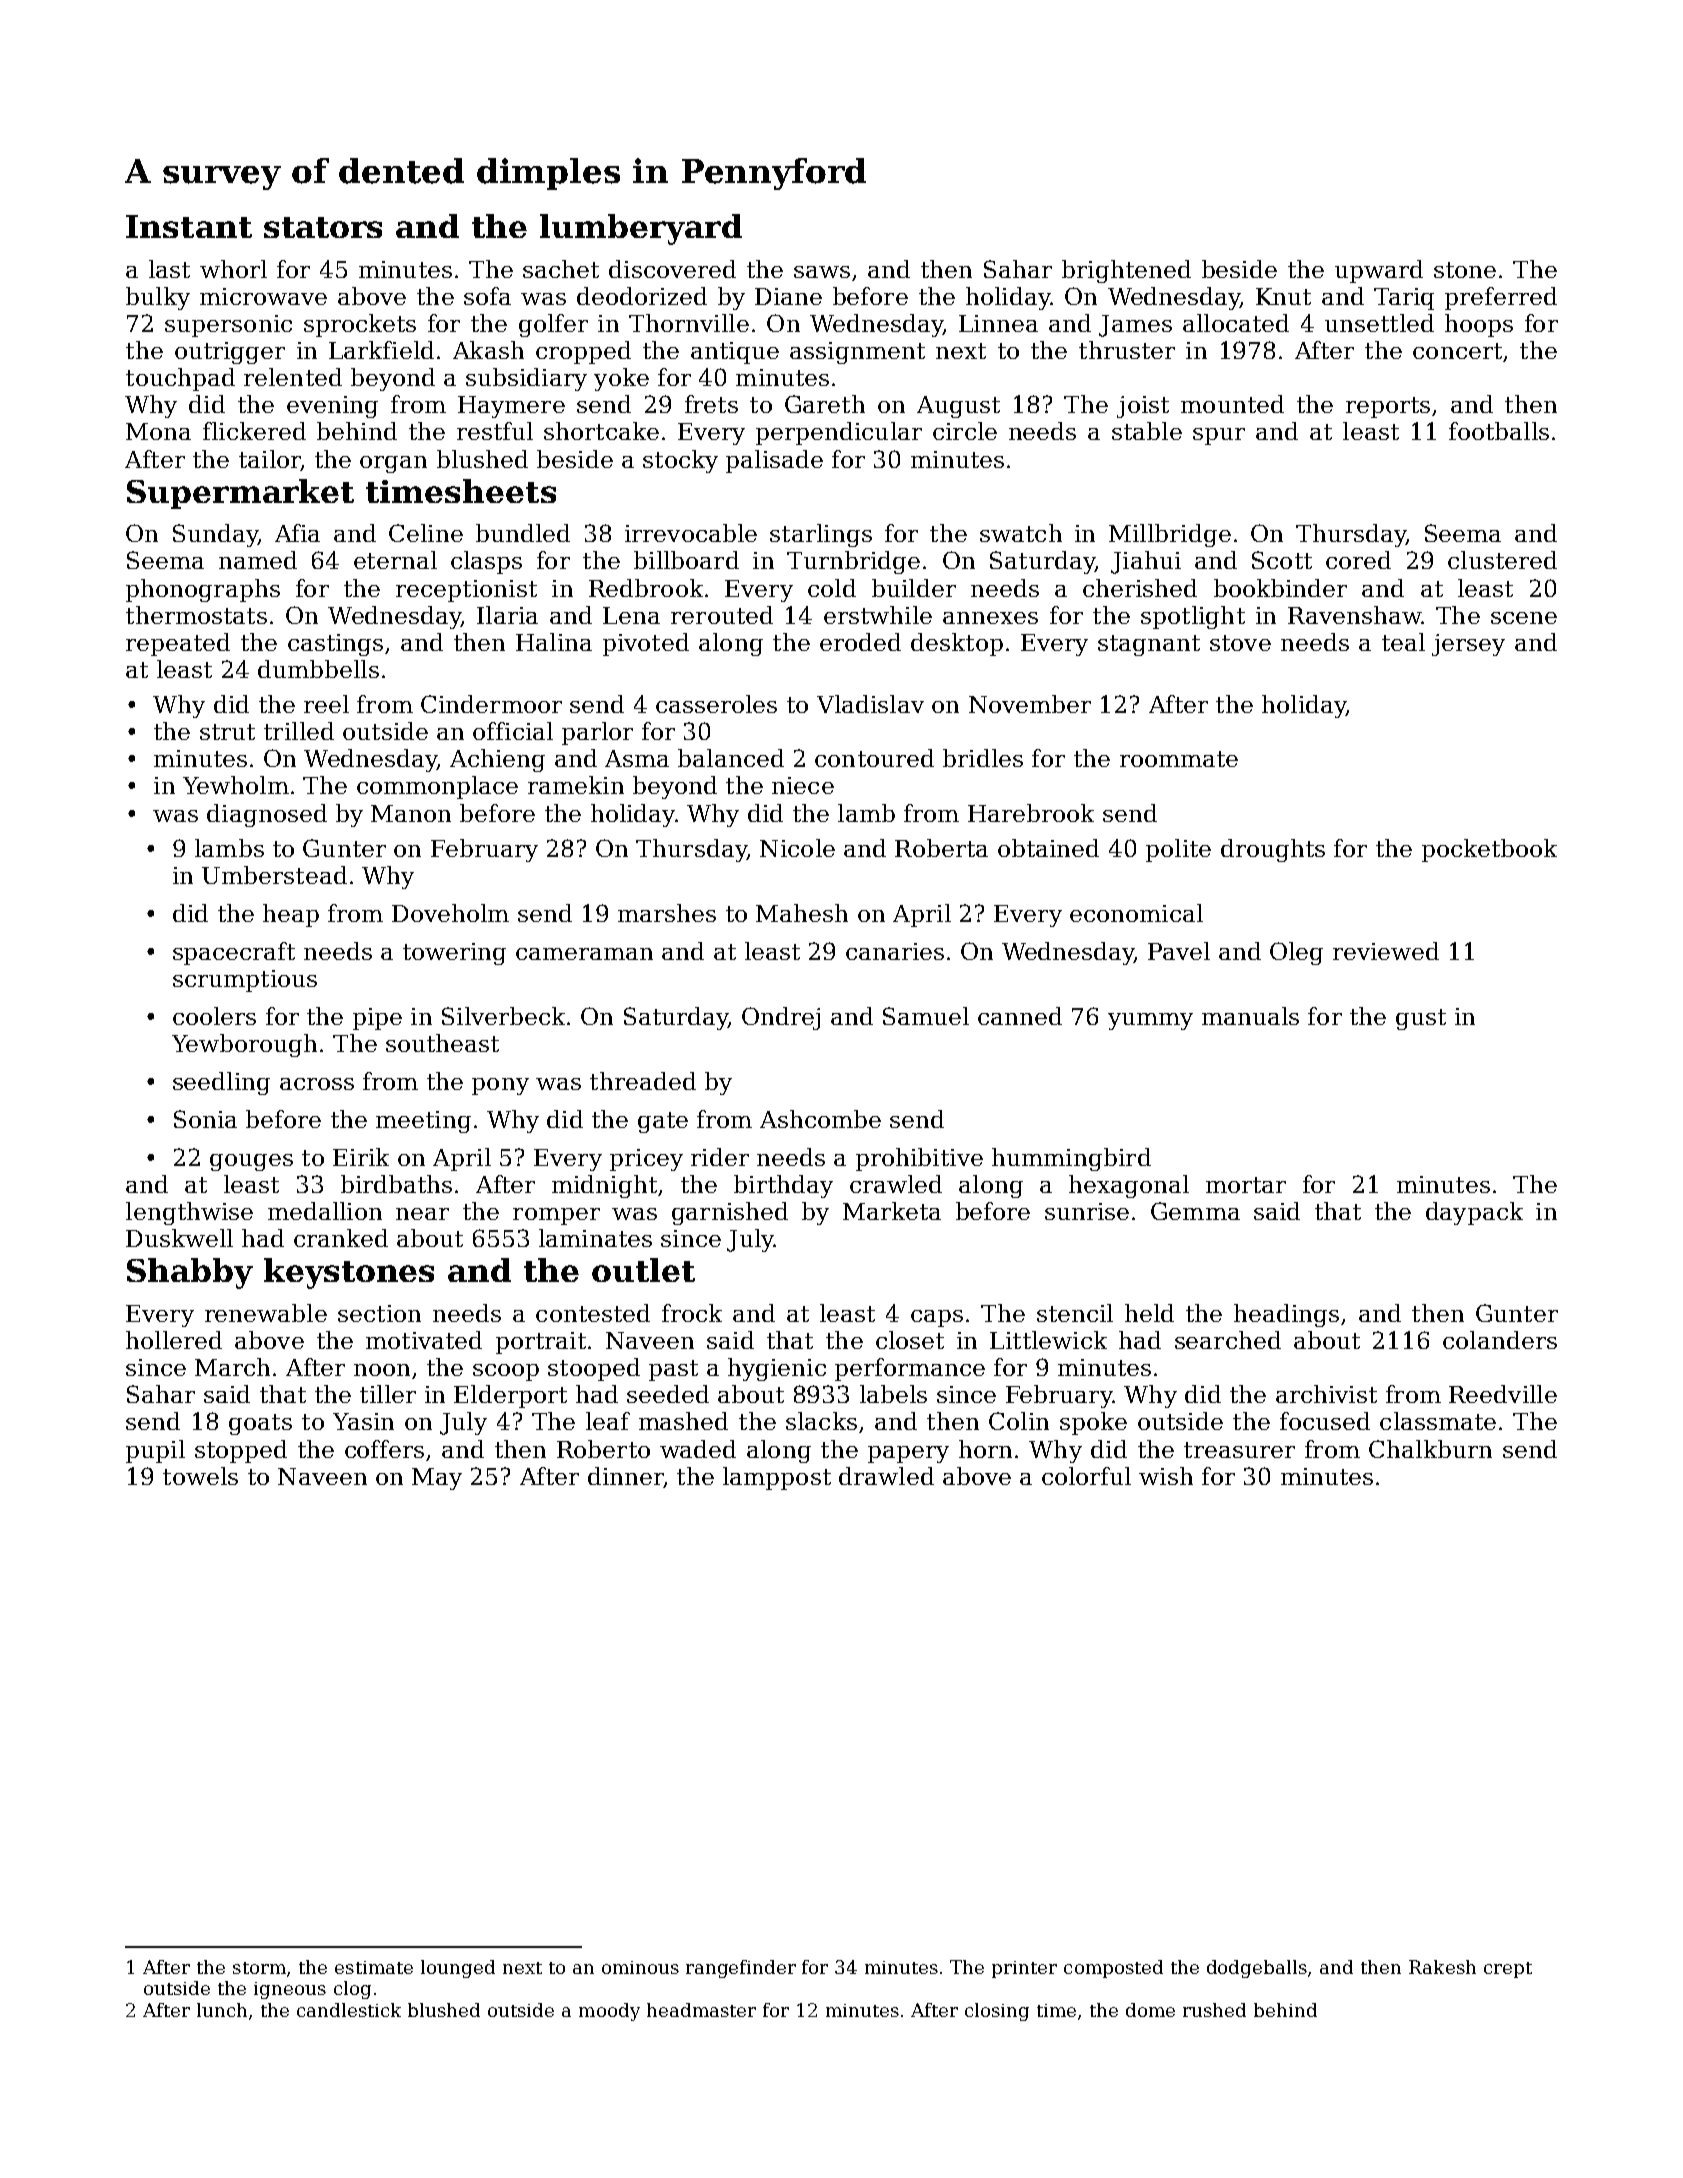 Image resolution: width=1683 pixels, height=2178 pixels. I want to click on Oleg, so click(1296, 953).
